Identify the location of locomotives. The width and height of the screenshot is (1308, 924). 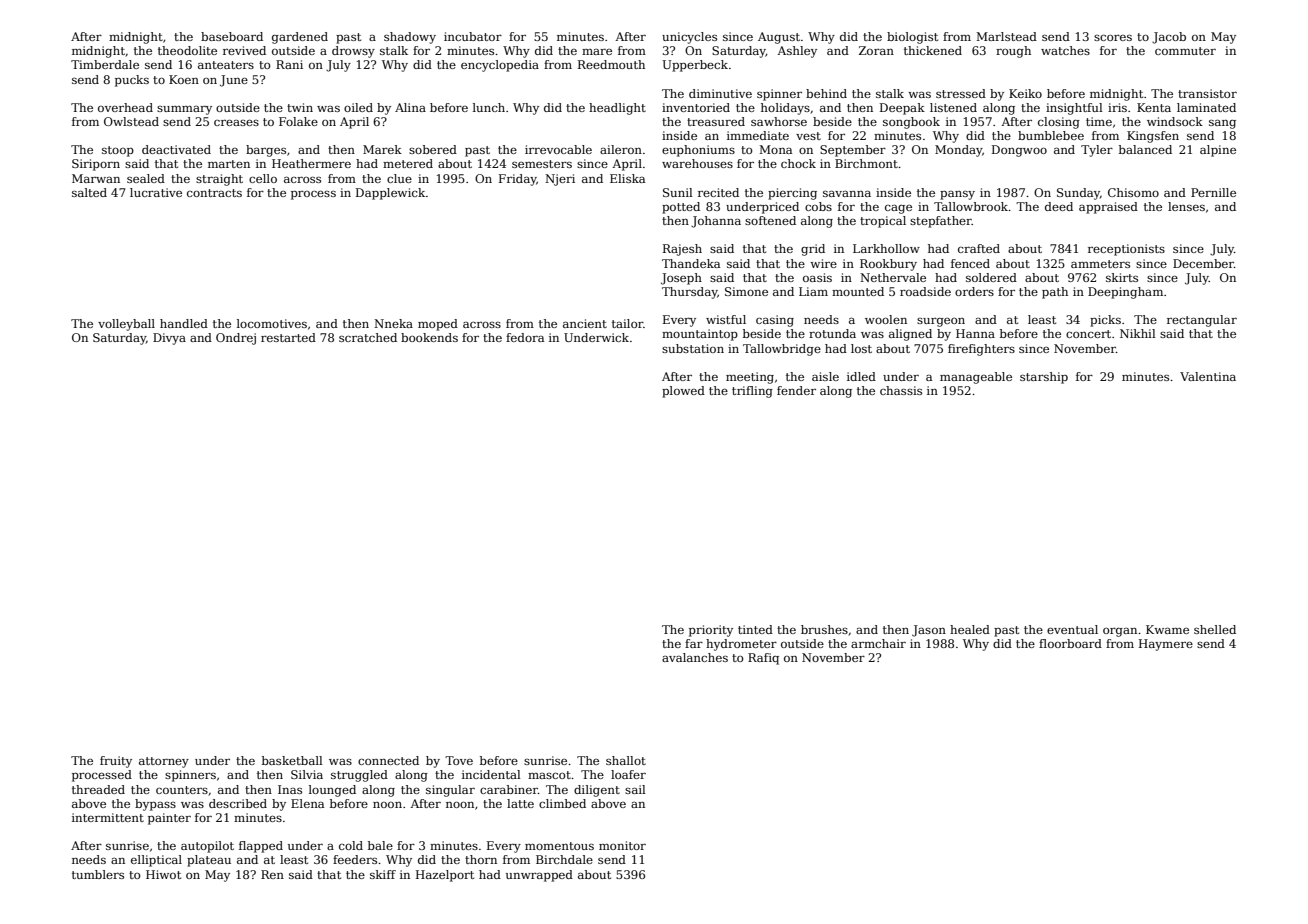
(272, 323).
